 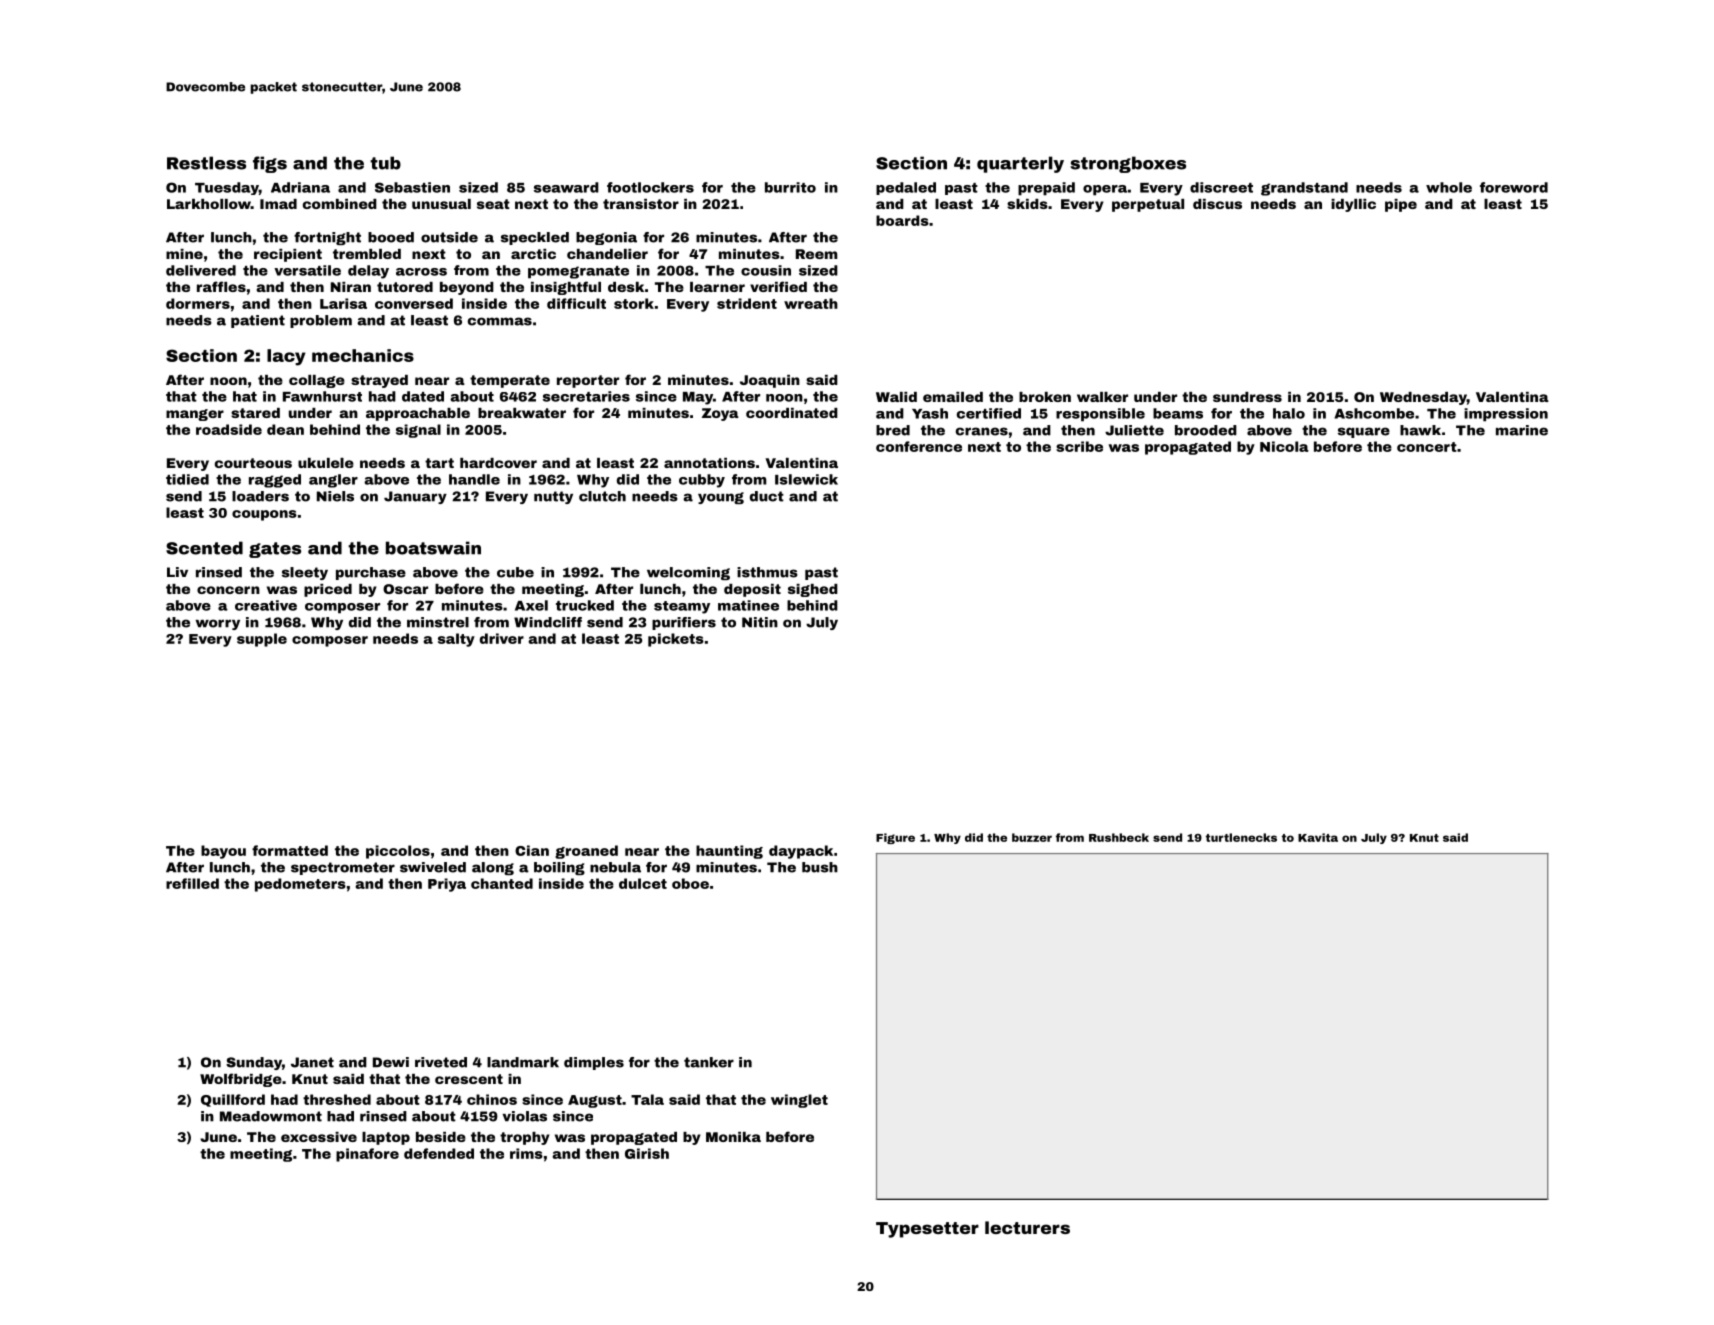 What do you see at coordinates (721, 498) in the page?
I see `young` at bounding box center [721, 498].
